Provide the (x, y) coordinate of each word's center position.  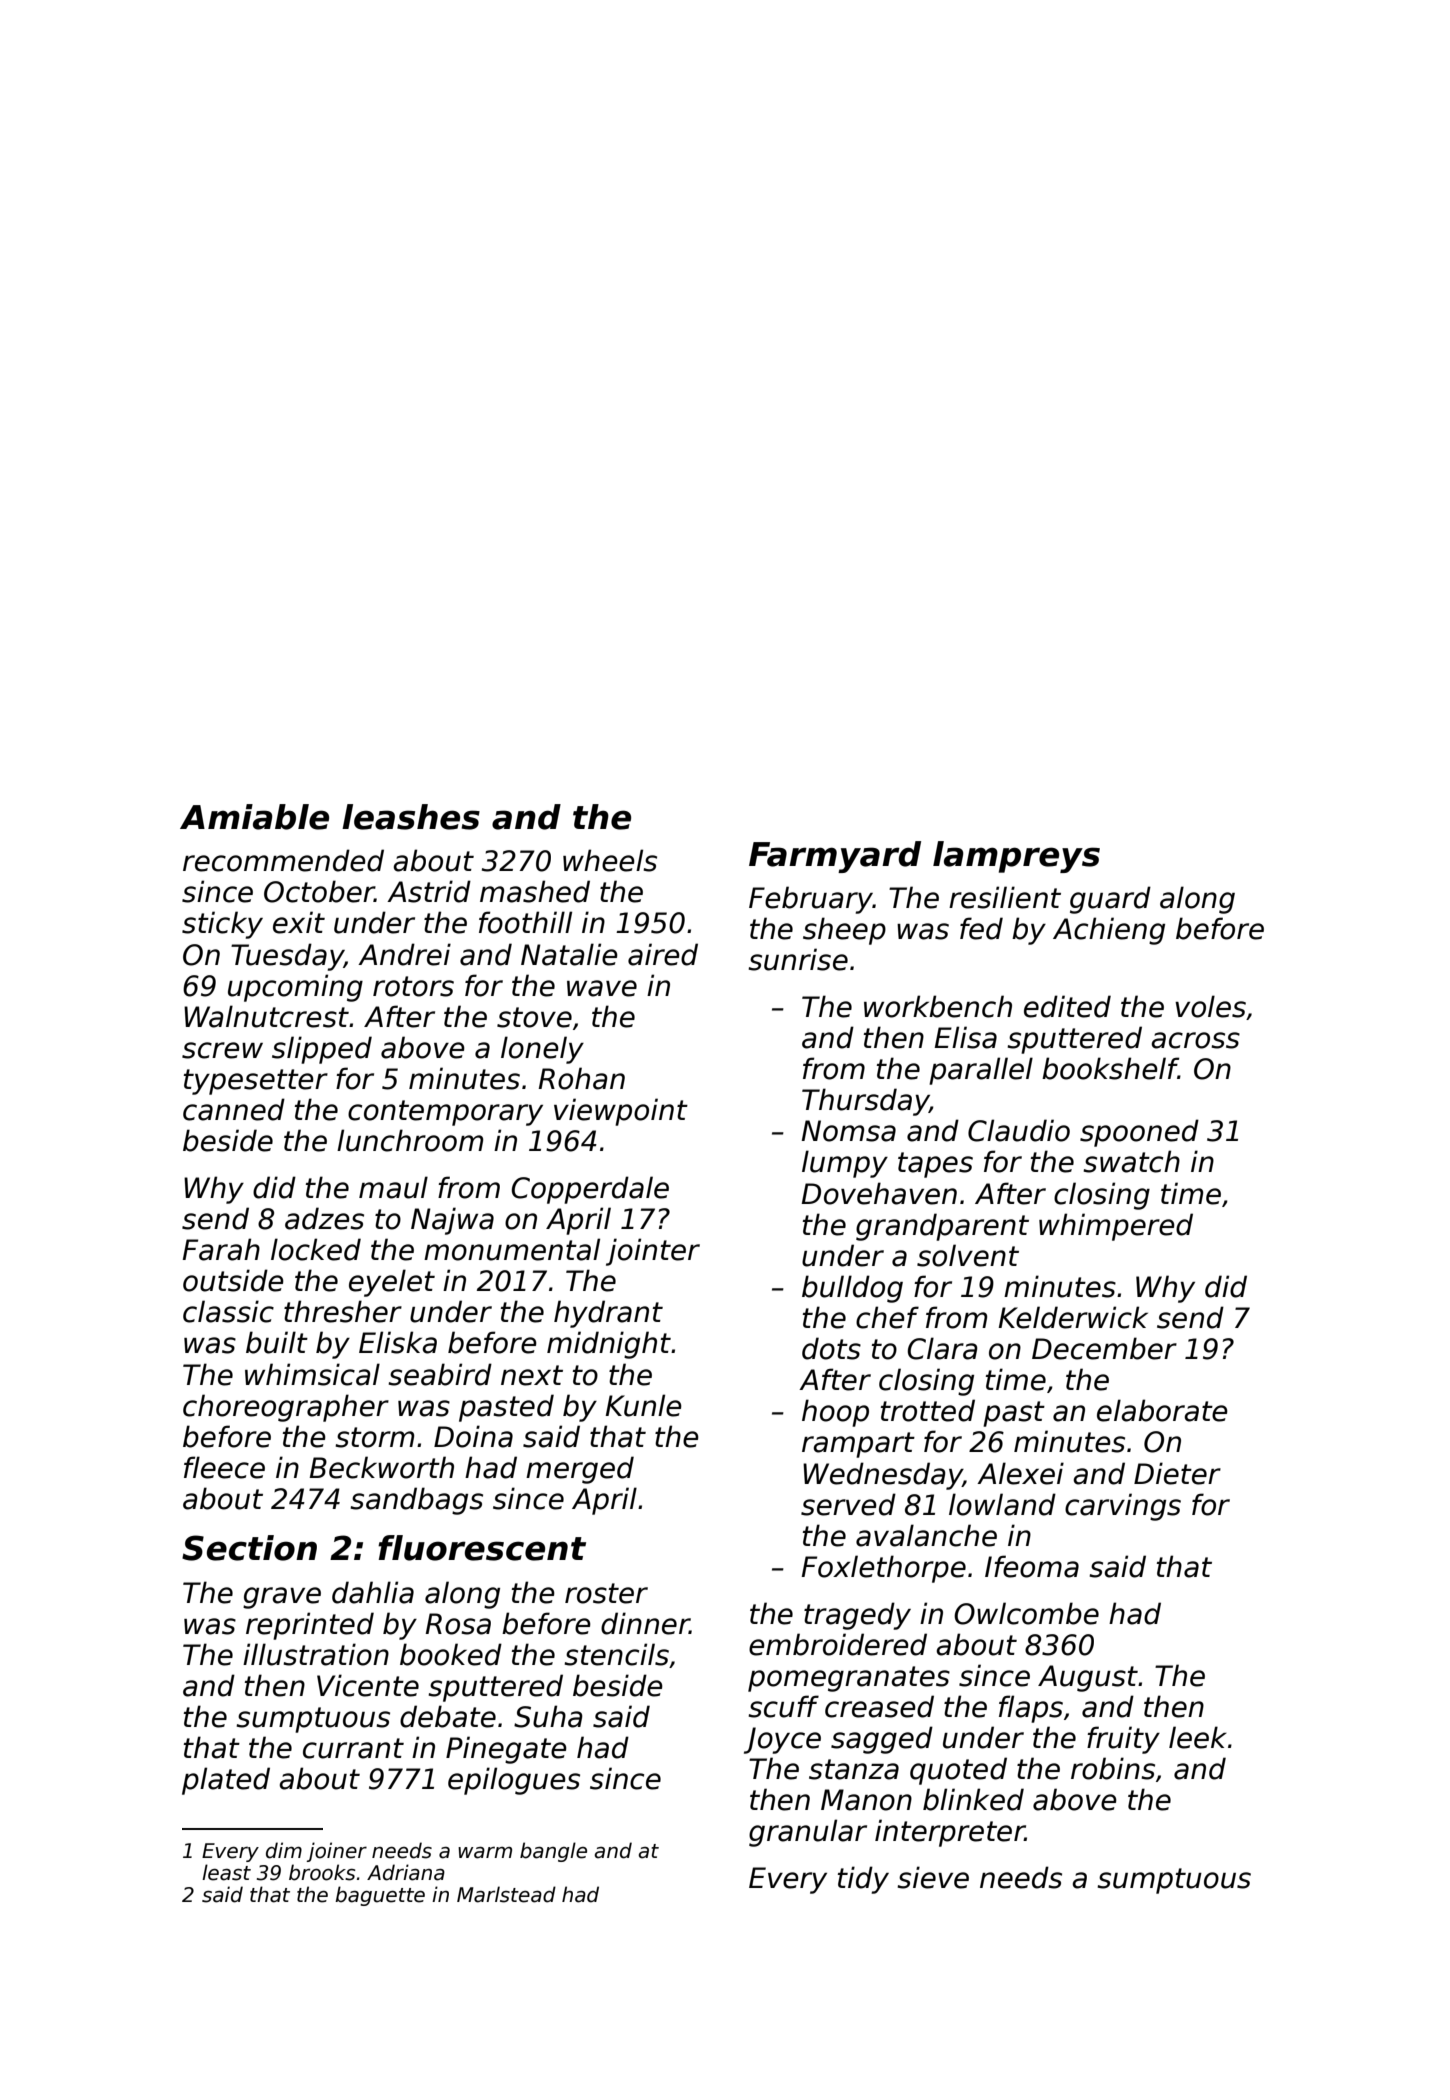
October (319, 891)
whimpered (1116, 1227)
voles (1210, 1006)
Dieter (1177, 1473)
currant (353, 1748)
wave (602, 988)
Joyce (782, 1740)
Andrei (404, 954)
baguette (380, 1896)
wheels (610, 860)
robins (1113, 1768)
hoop (835, 1413)
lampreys (1016, 857)
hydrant (608, 1314)
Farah (221, 1249)
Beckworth (381, 1467)
